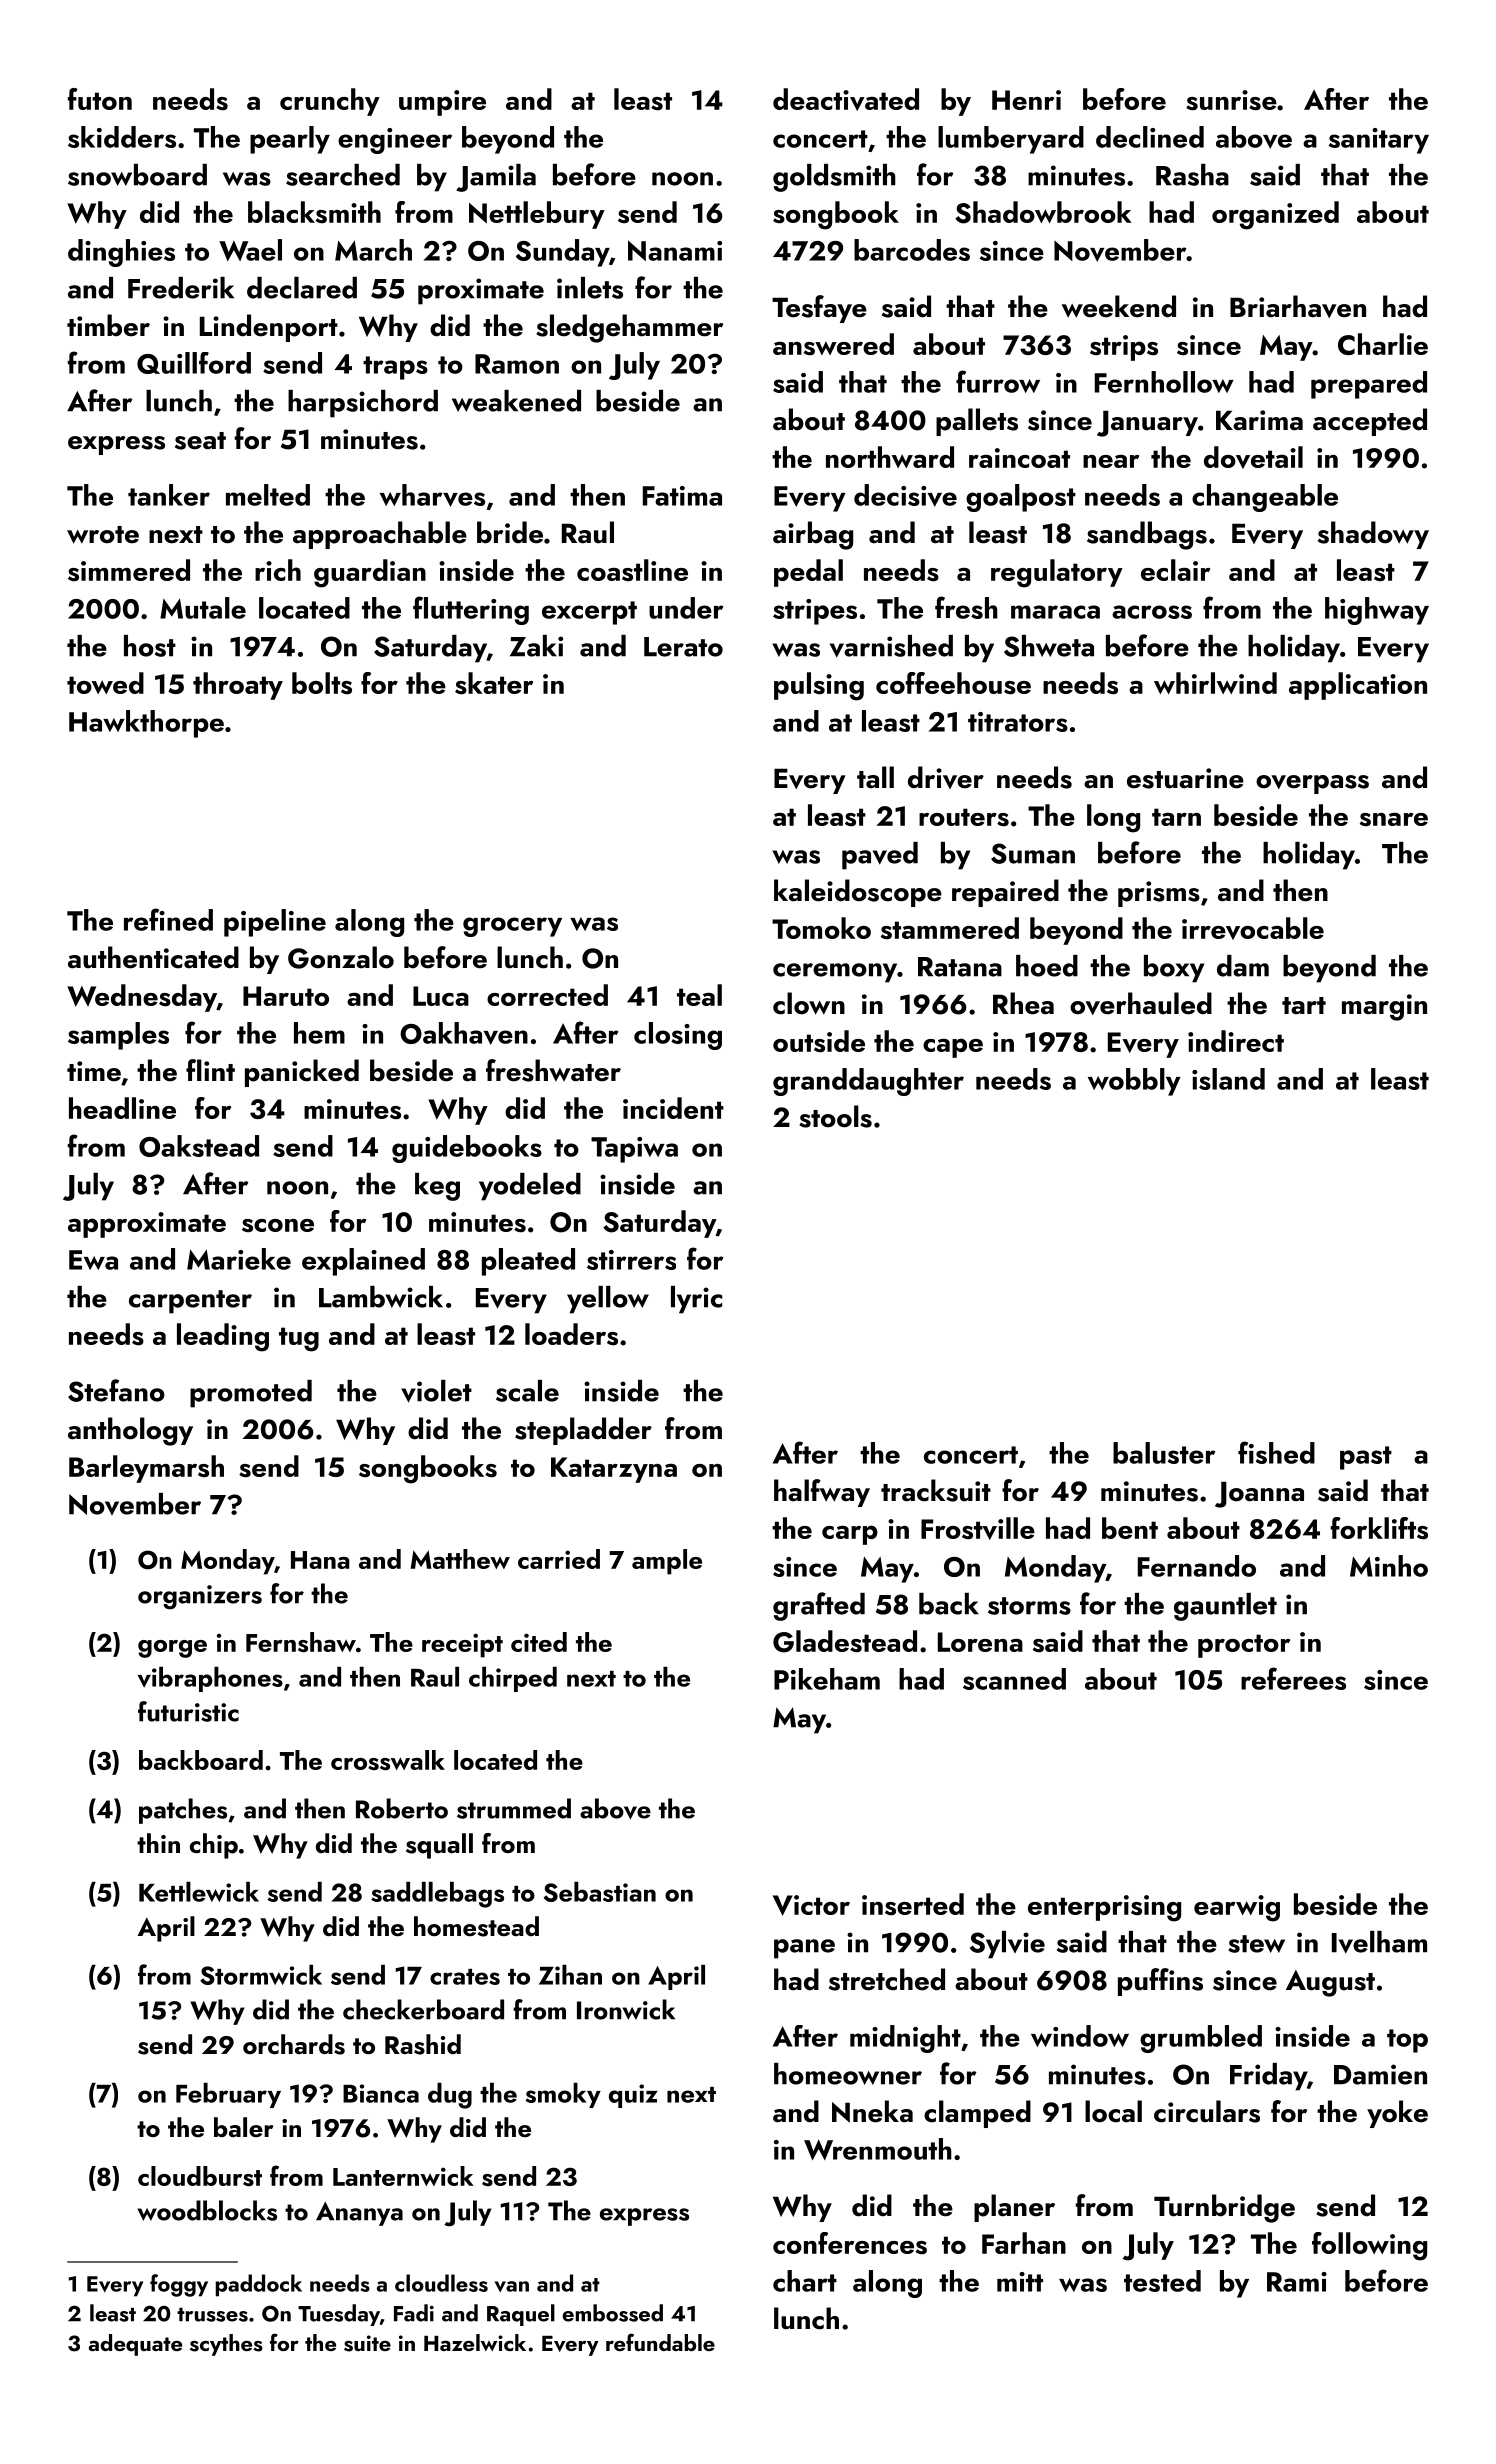 The width and height of the screenshot is (1496, 2464). I want to click on sanitary, so click(1379, 141).
